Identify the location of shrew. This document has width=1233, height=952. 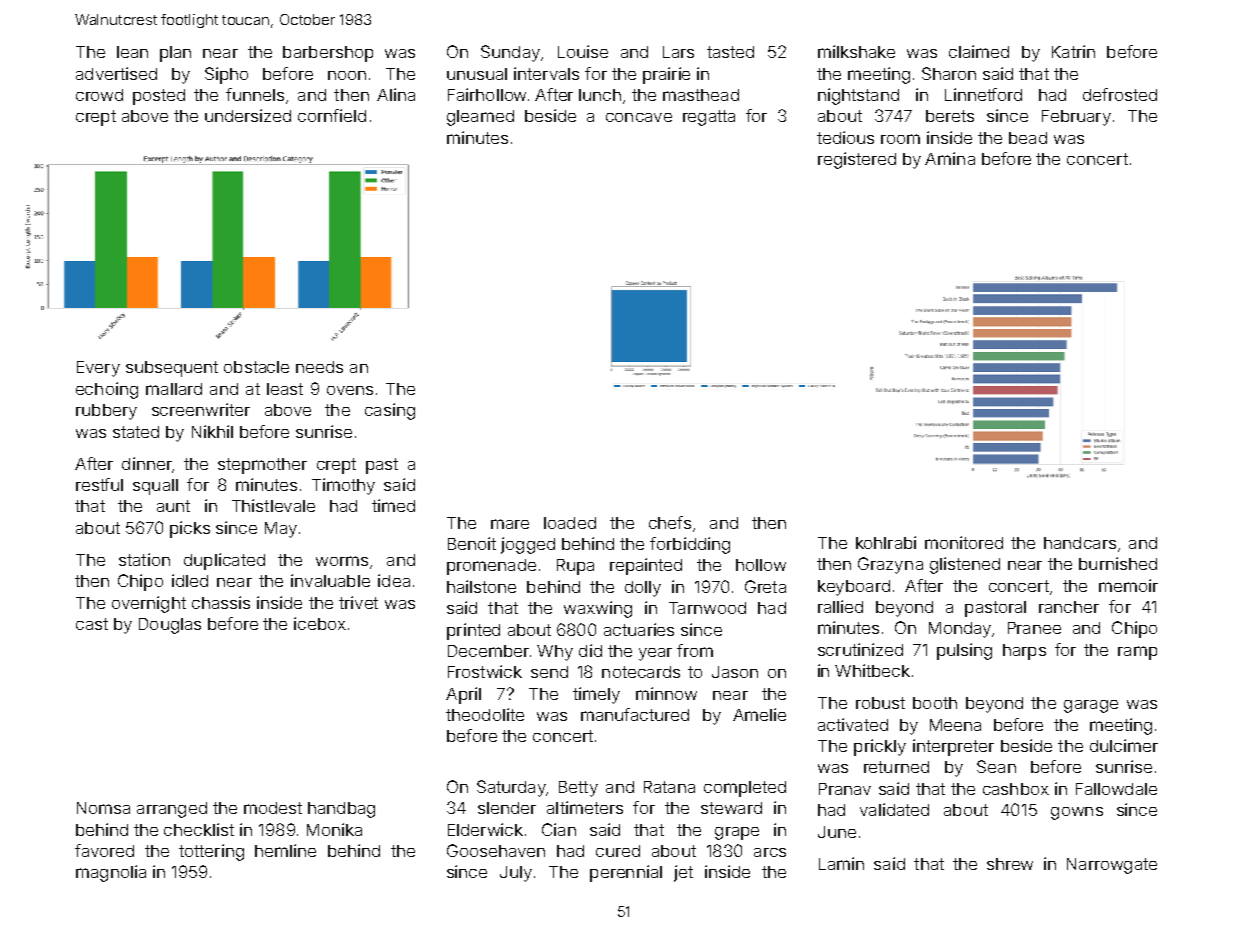
(1010, 864).
